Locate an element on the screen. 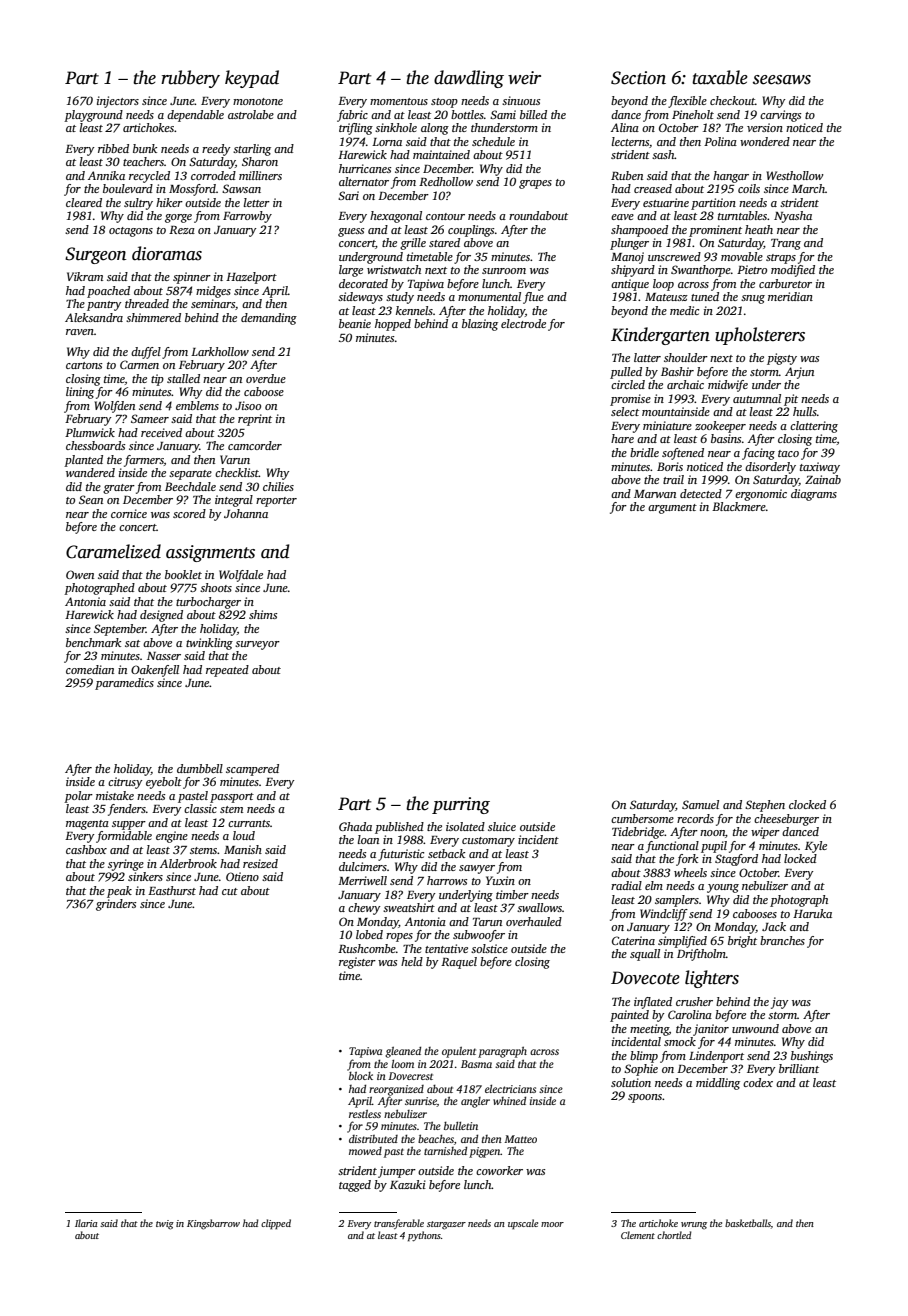 Image resolution: width=908 pixels, height=1316 pixels. Marwan is located at coordinates (655, 494).
